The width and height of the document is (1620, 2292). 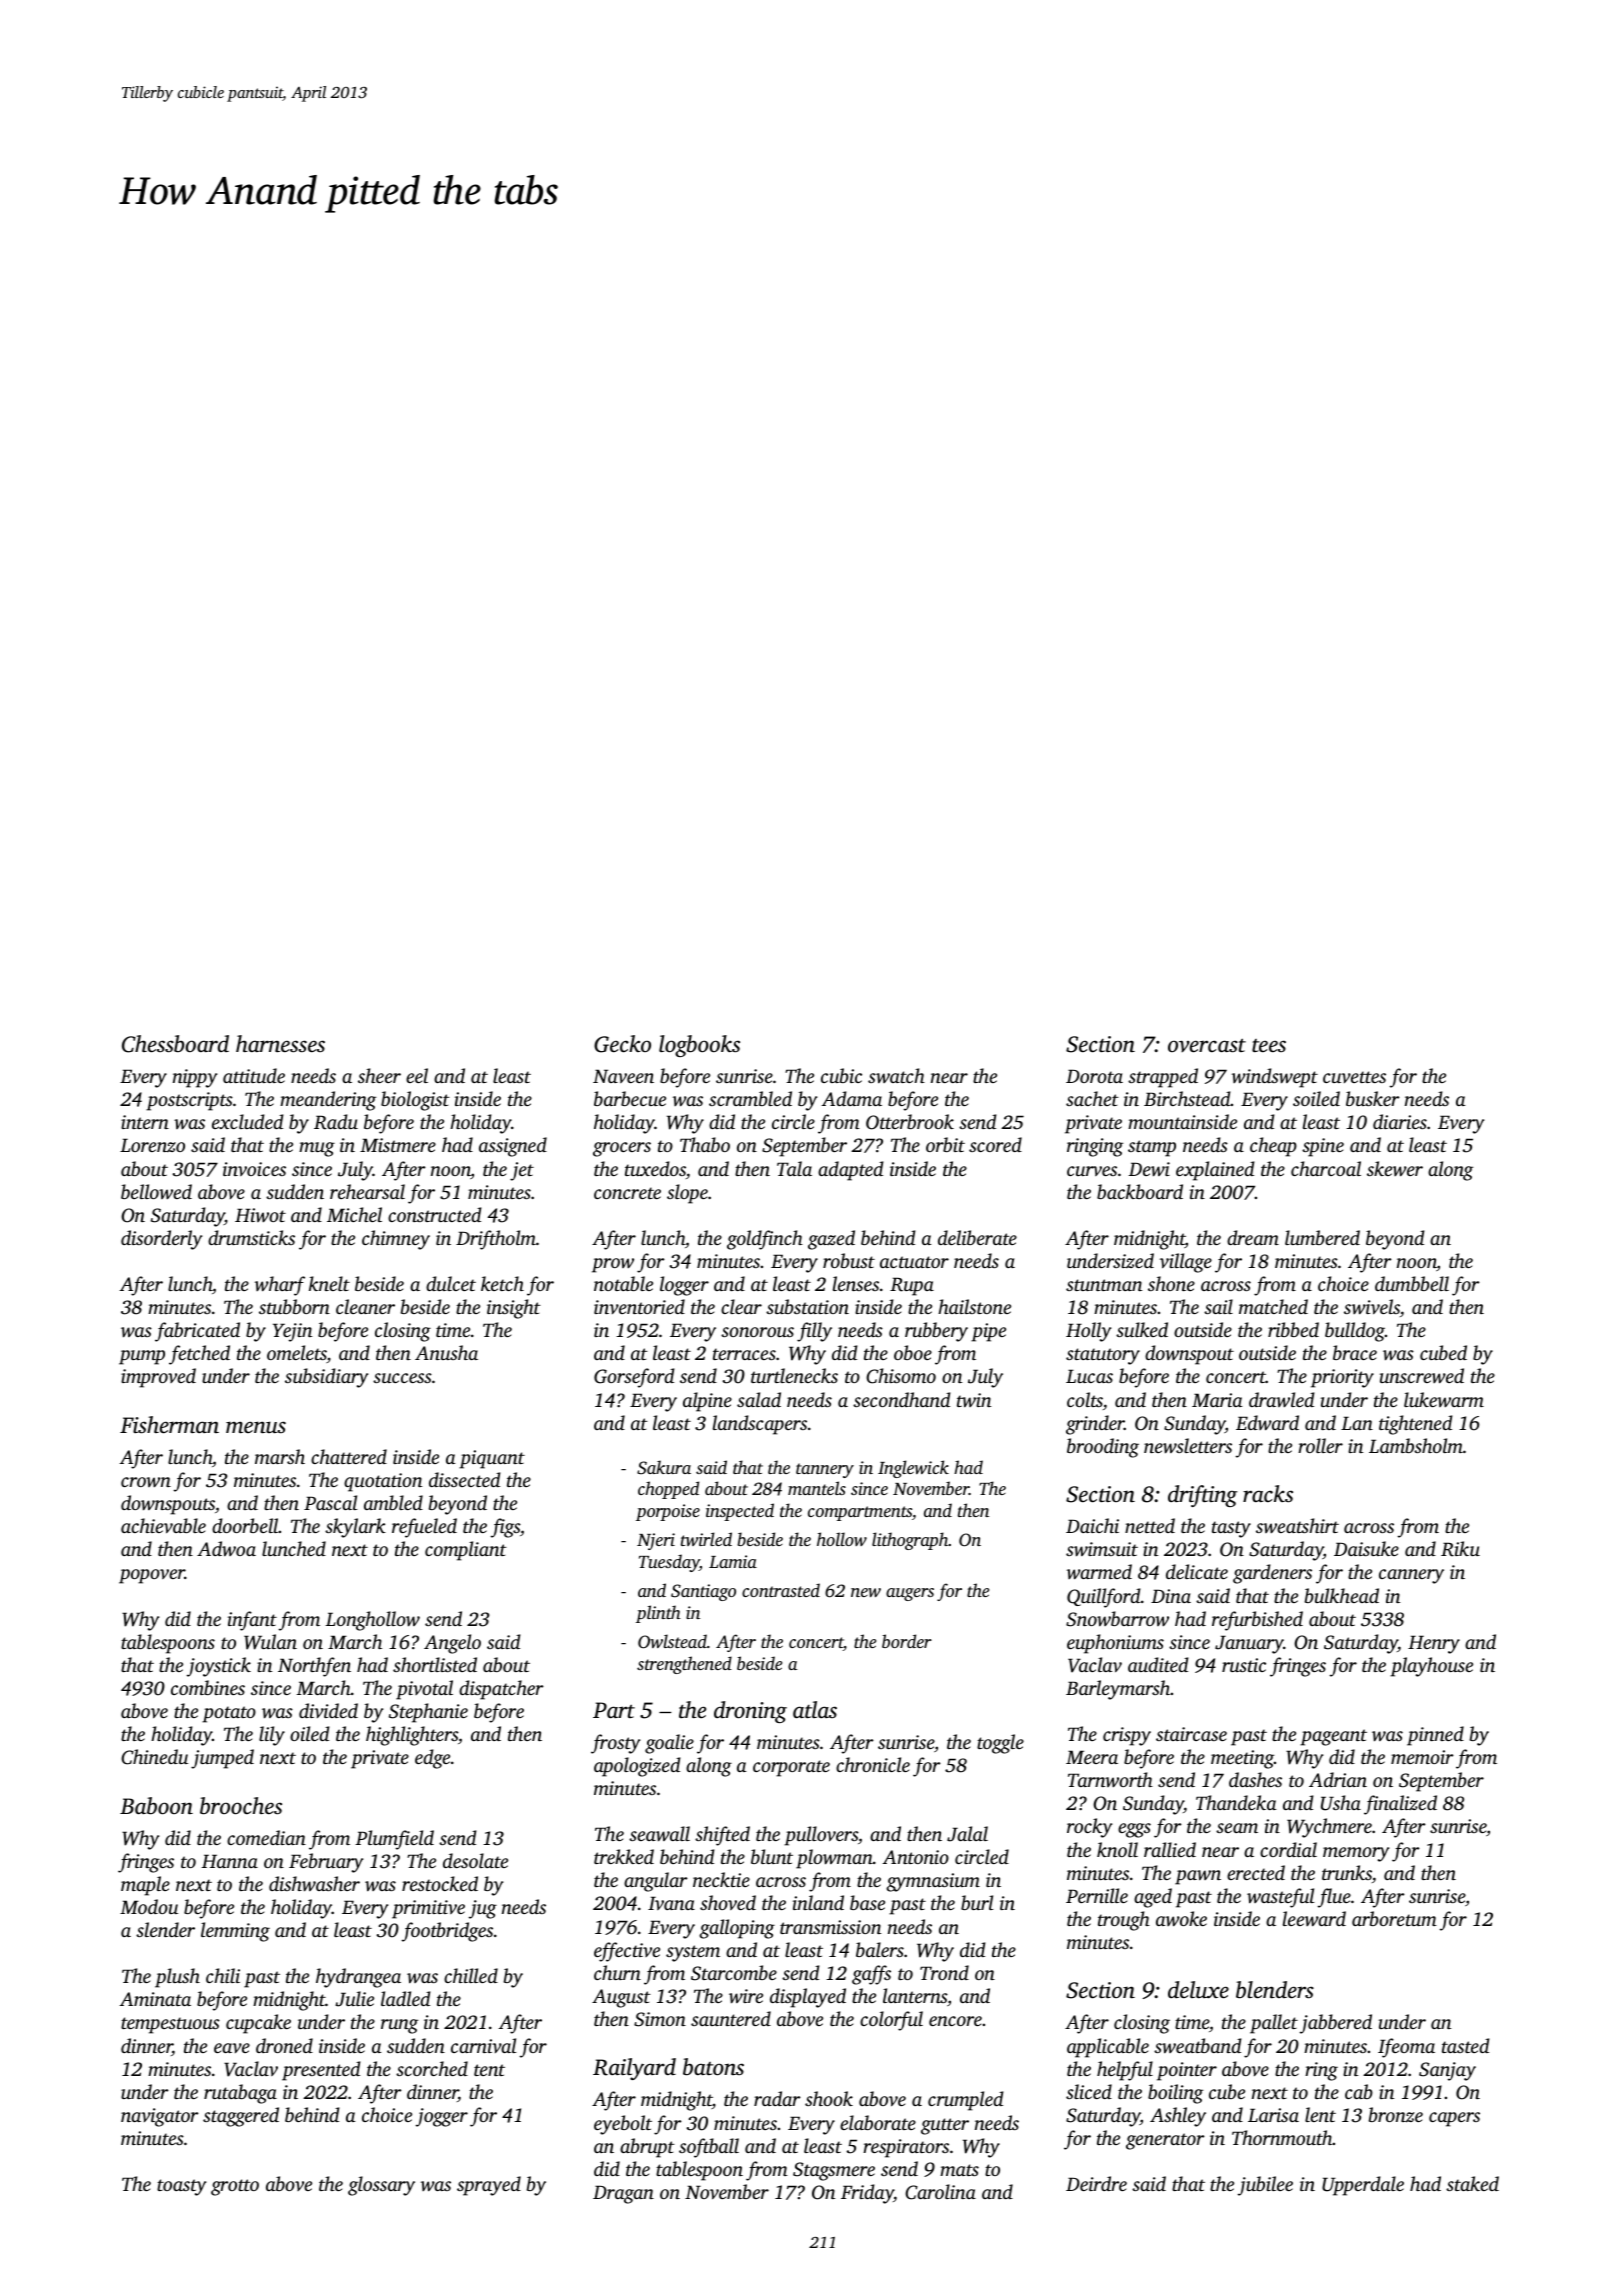 What do you see at coordinates (223, 1975) in the document?
I see `chili` at bounding box center [223, 1975].
